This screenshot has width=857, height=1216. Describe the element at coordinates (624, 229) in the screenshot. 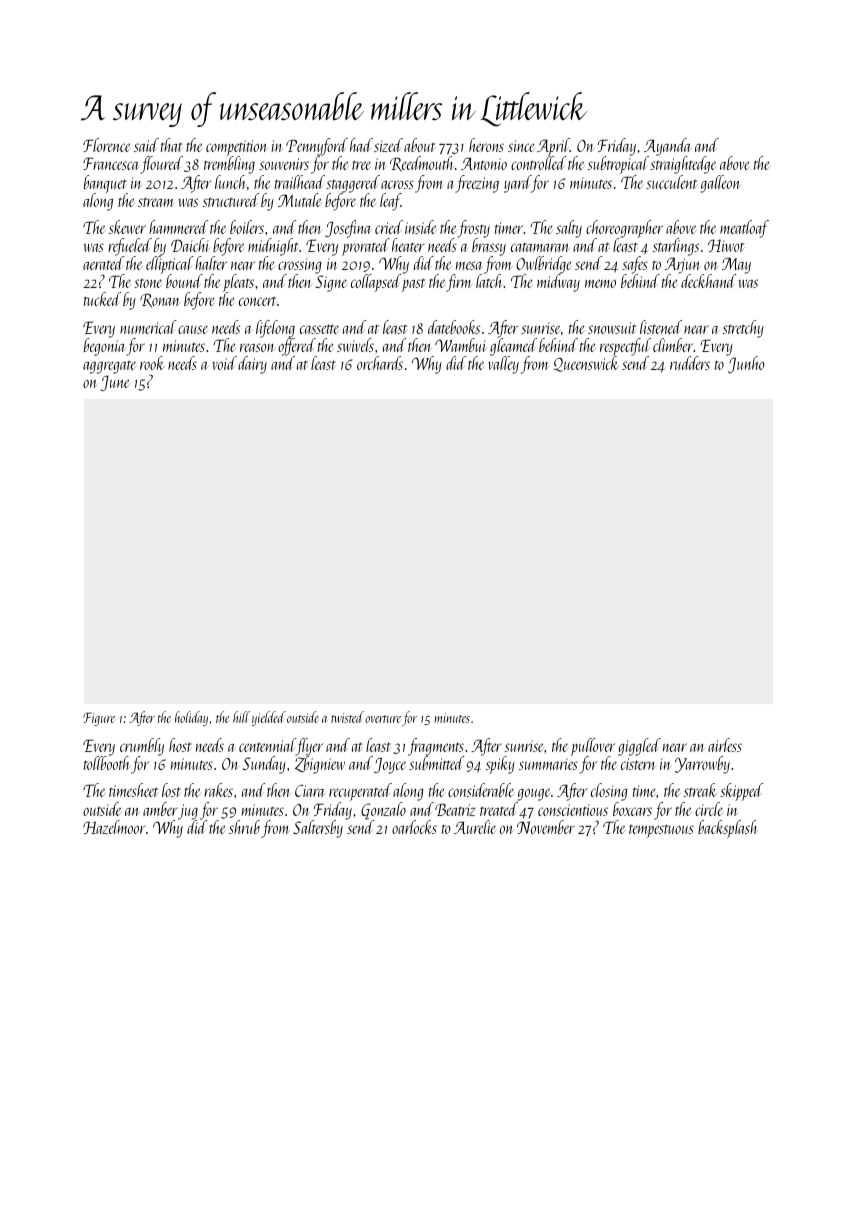

I see `choreographer` at that location.
